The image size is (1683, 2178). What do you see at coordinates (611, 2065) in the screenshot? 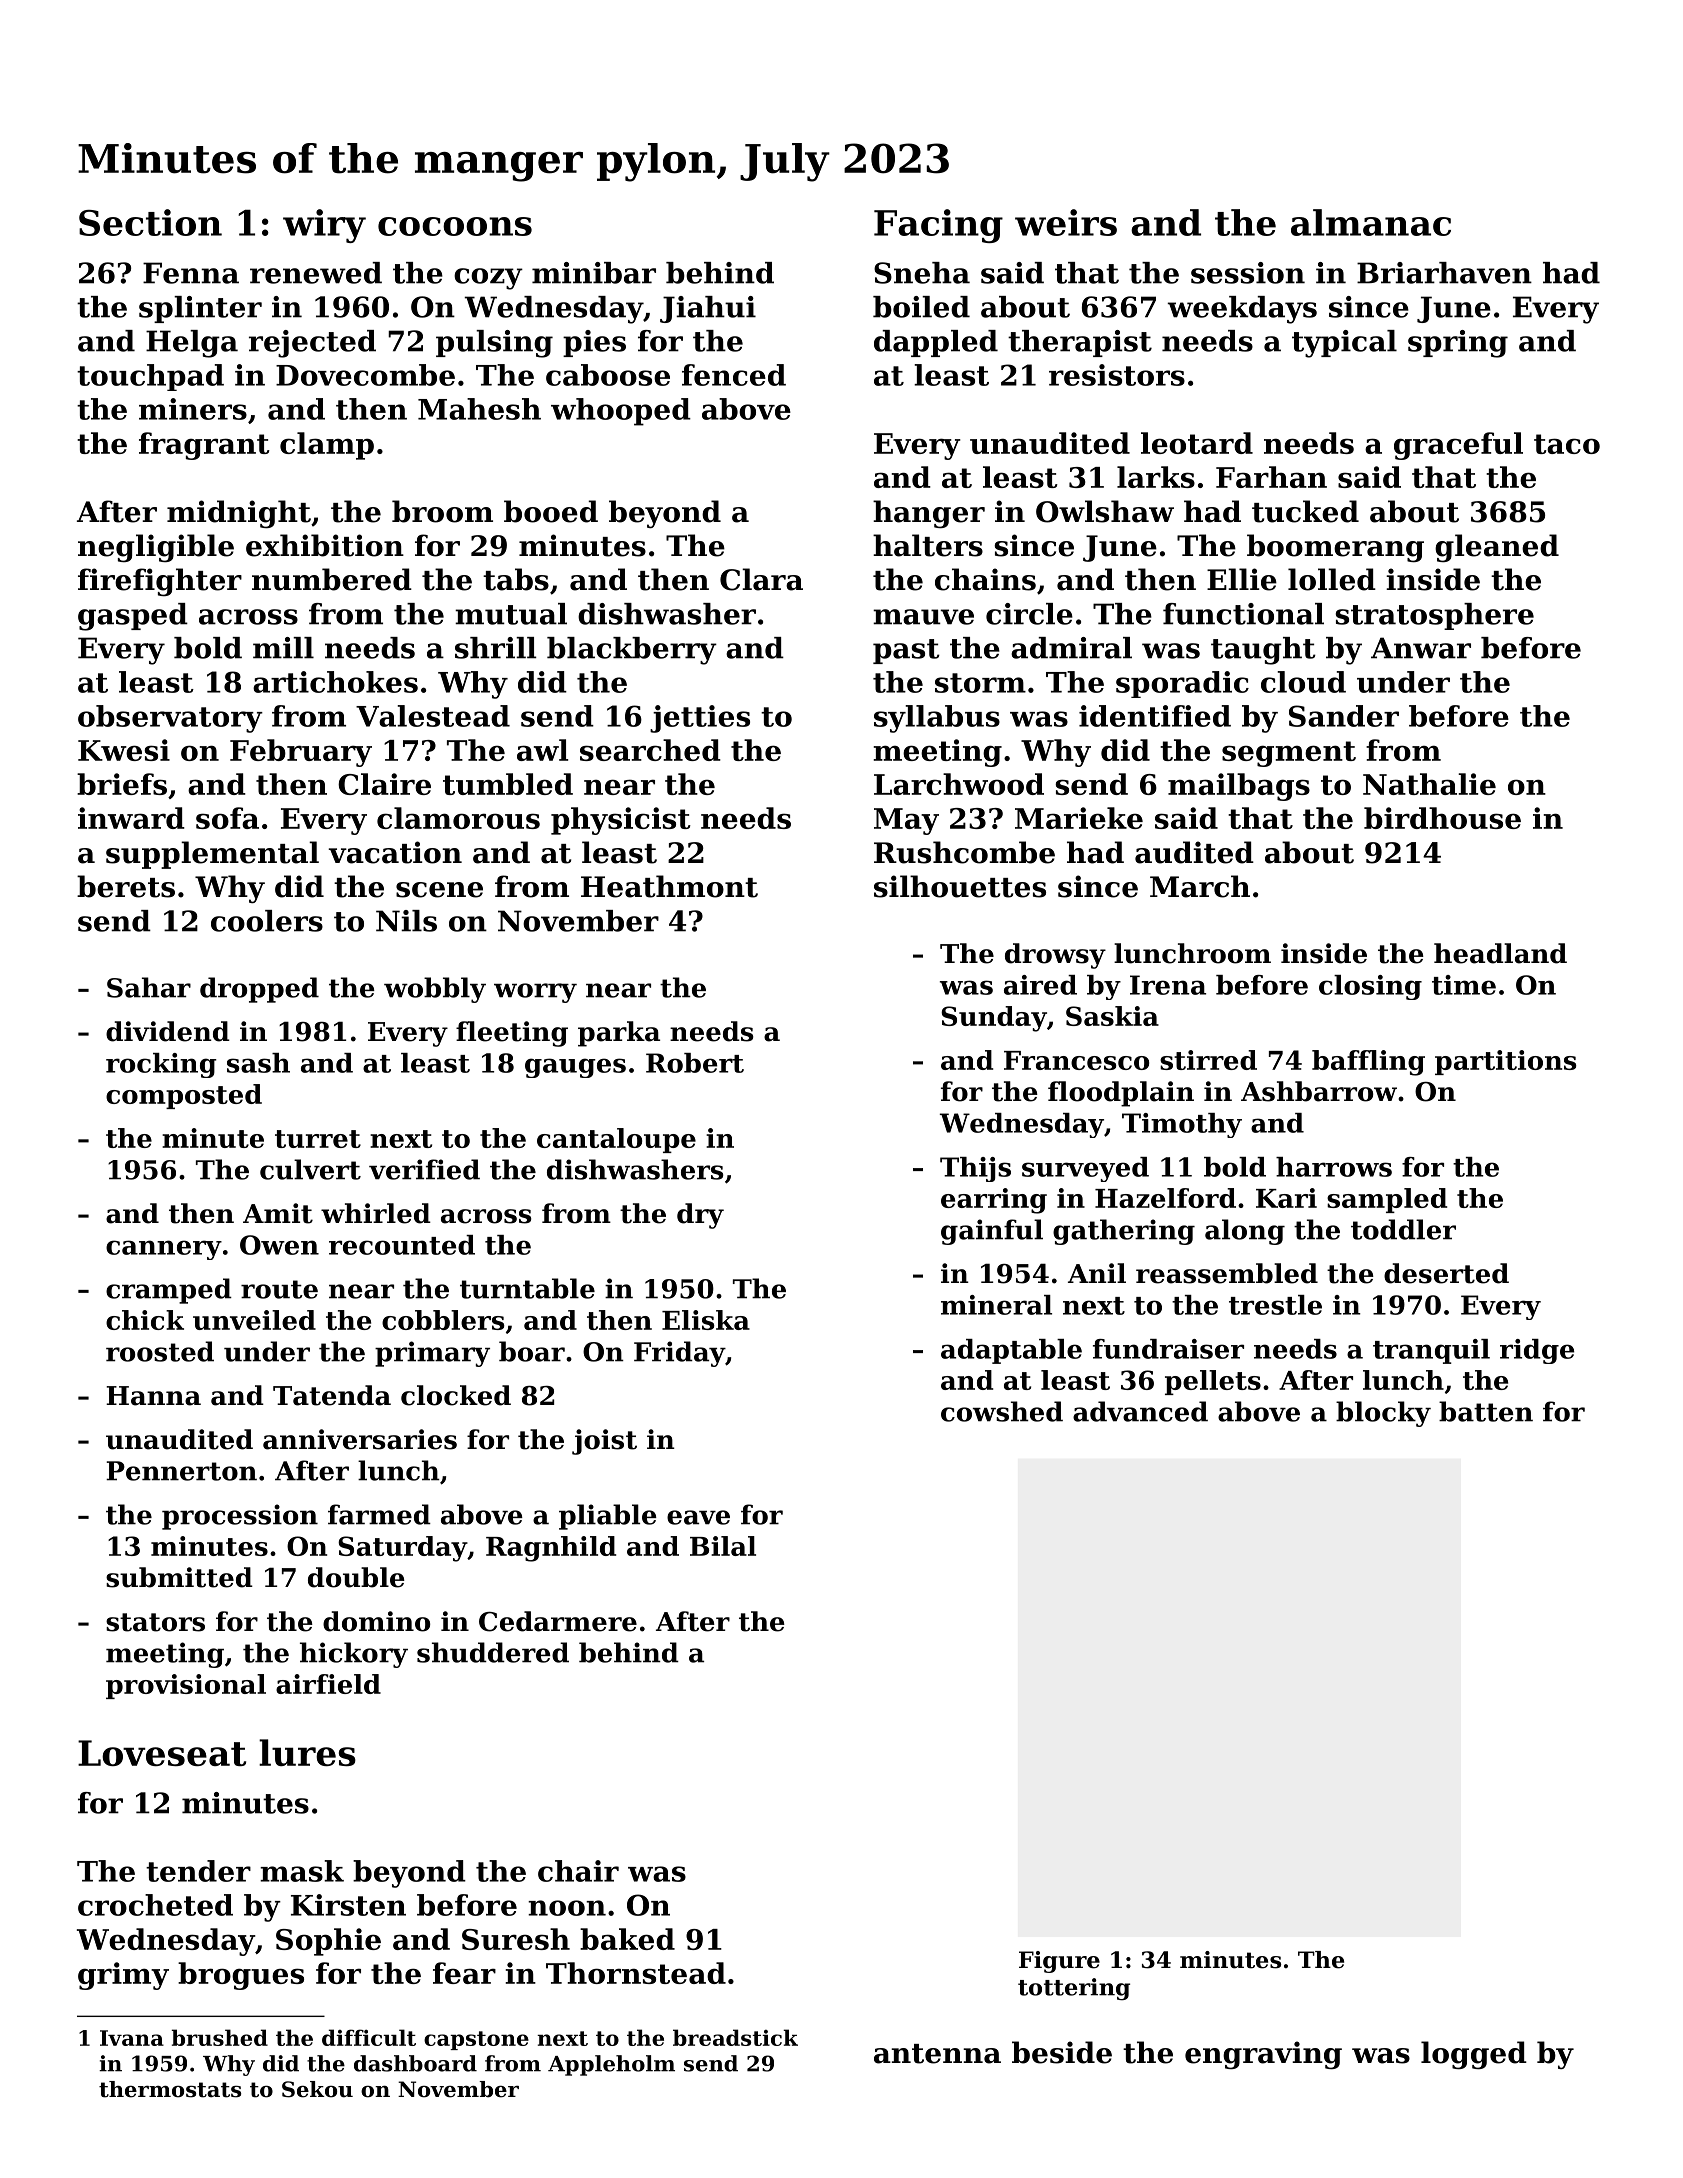
I see `Appleholm` at bounding box center [611, 2065].
